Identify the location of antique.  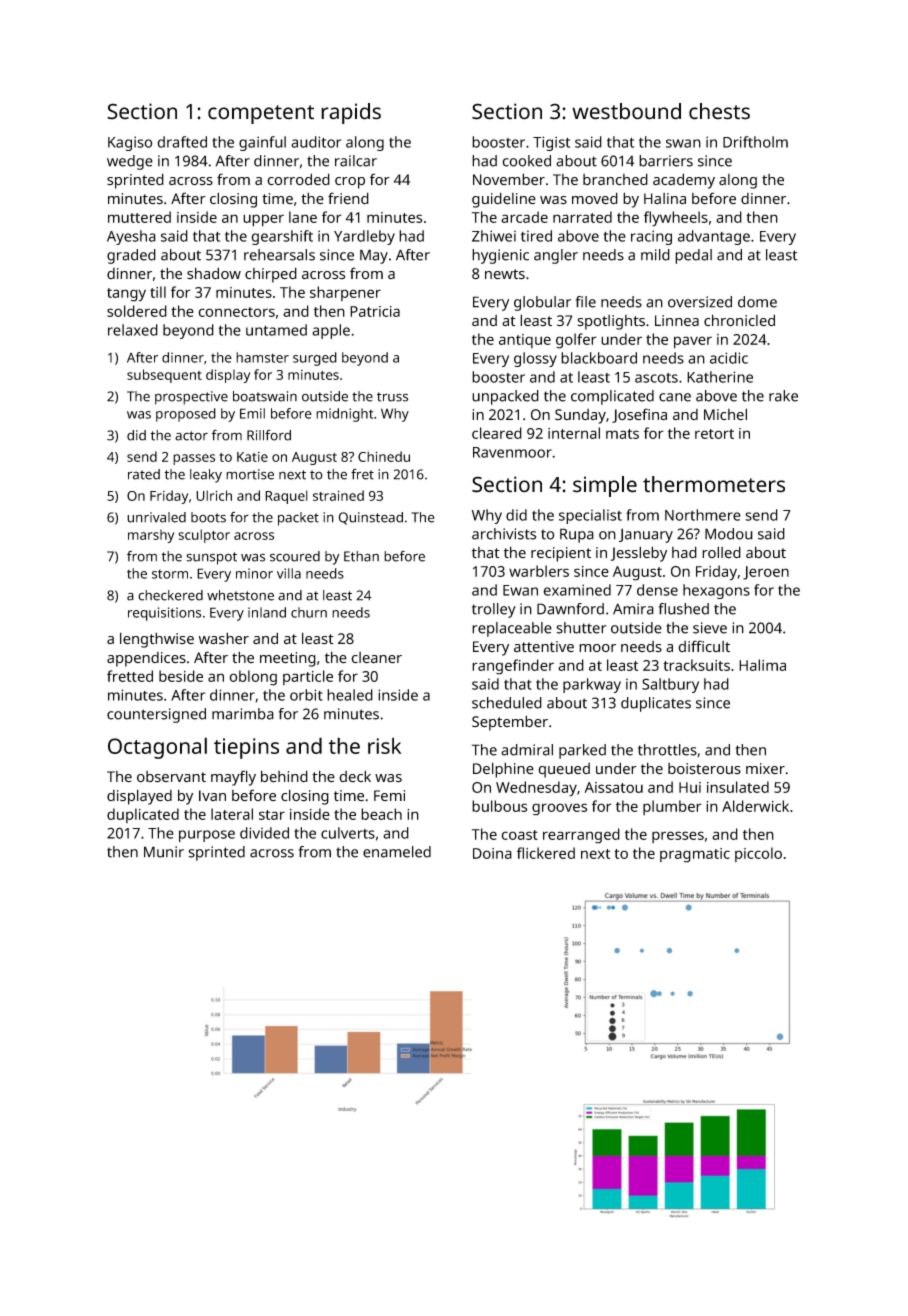
(525, 341).
